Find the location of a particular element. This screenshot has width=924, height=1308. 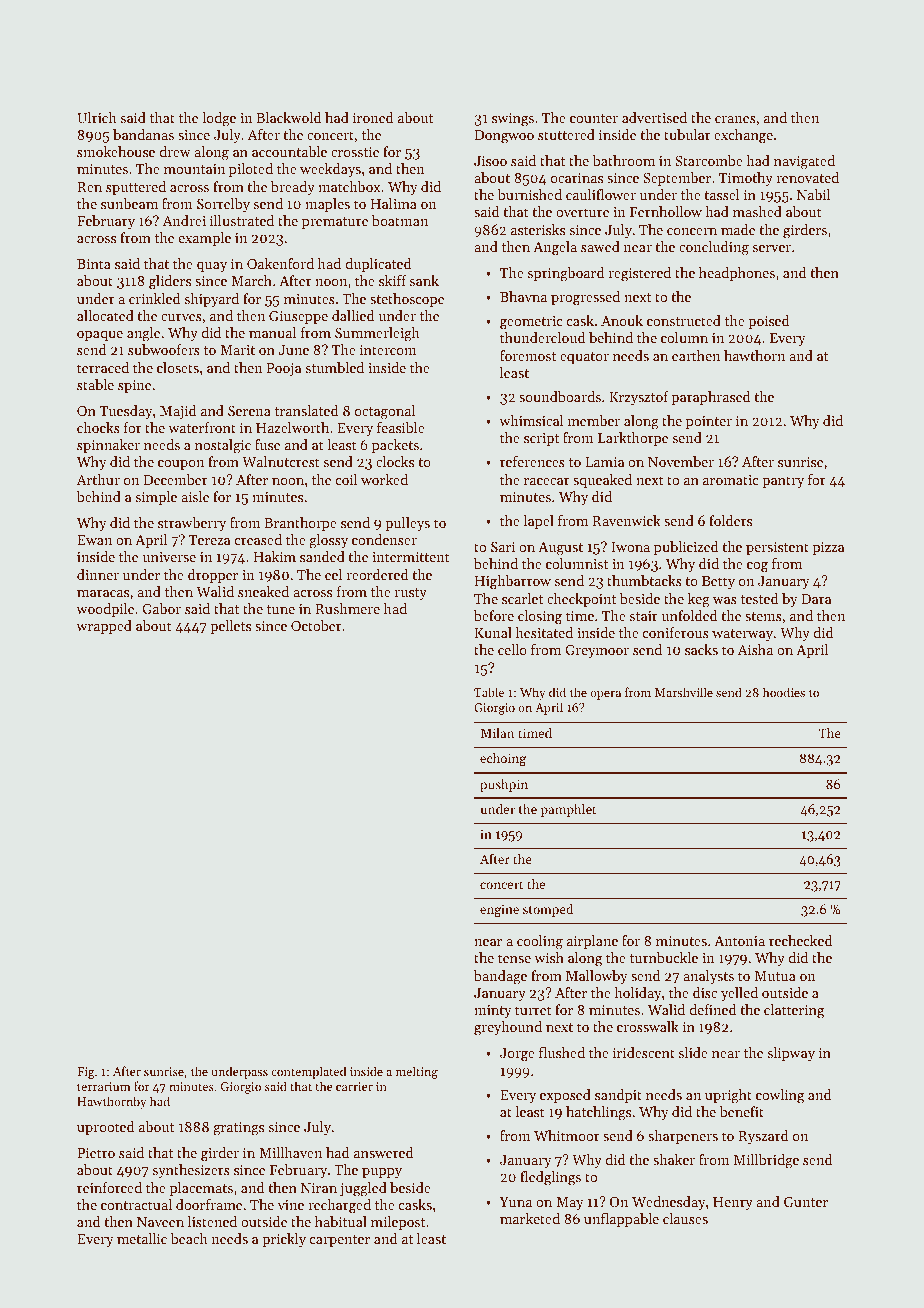

chocks is located at coordinates (98, 427).
